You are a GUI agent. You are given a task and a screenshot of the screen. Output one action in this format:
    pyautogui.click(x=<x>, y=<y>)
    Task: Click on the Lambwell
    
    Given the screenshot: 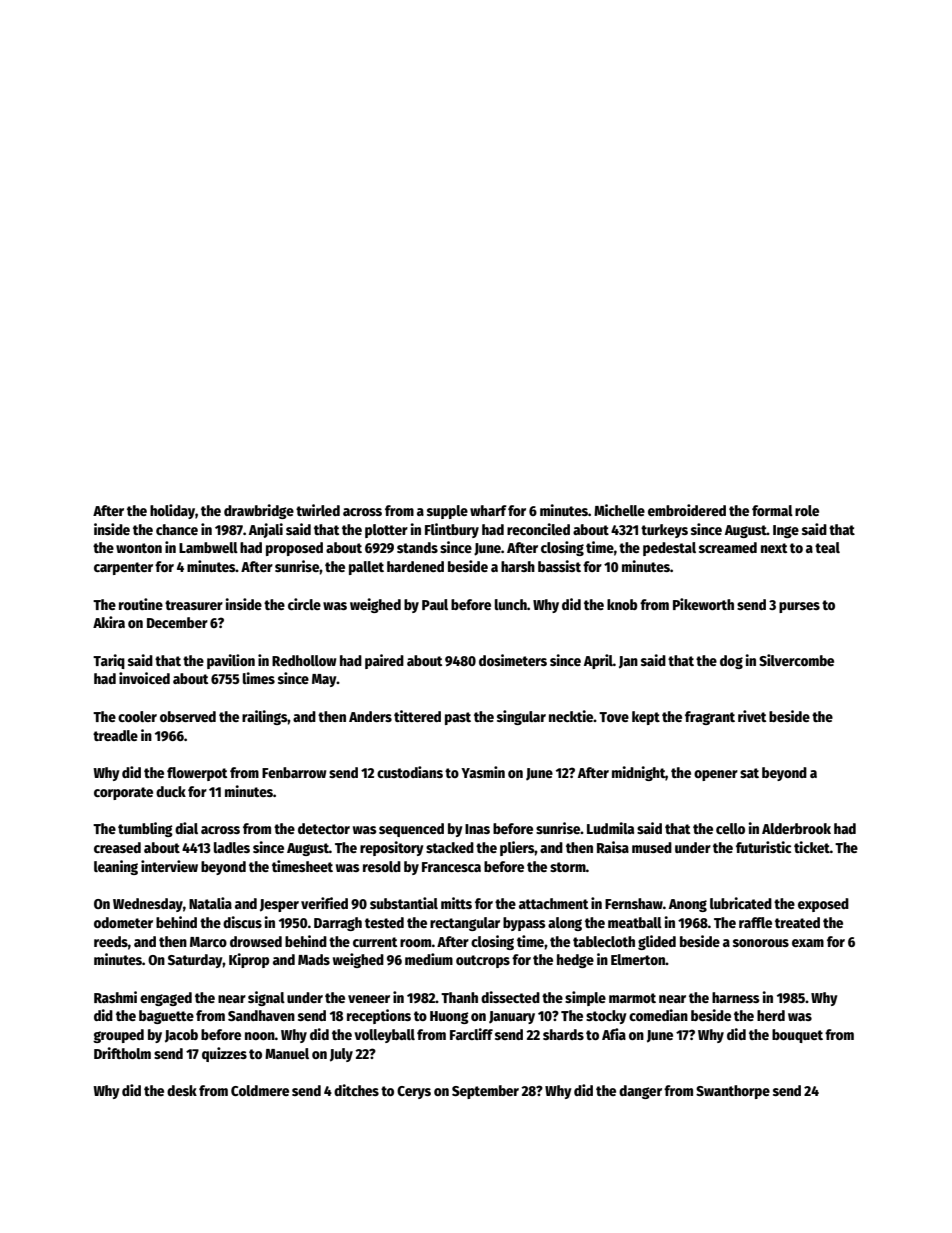 What is the action you would take?
    pyautogui.click(x=208, y=547)
